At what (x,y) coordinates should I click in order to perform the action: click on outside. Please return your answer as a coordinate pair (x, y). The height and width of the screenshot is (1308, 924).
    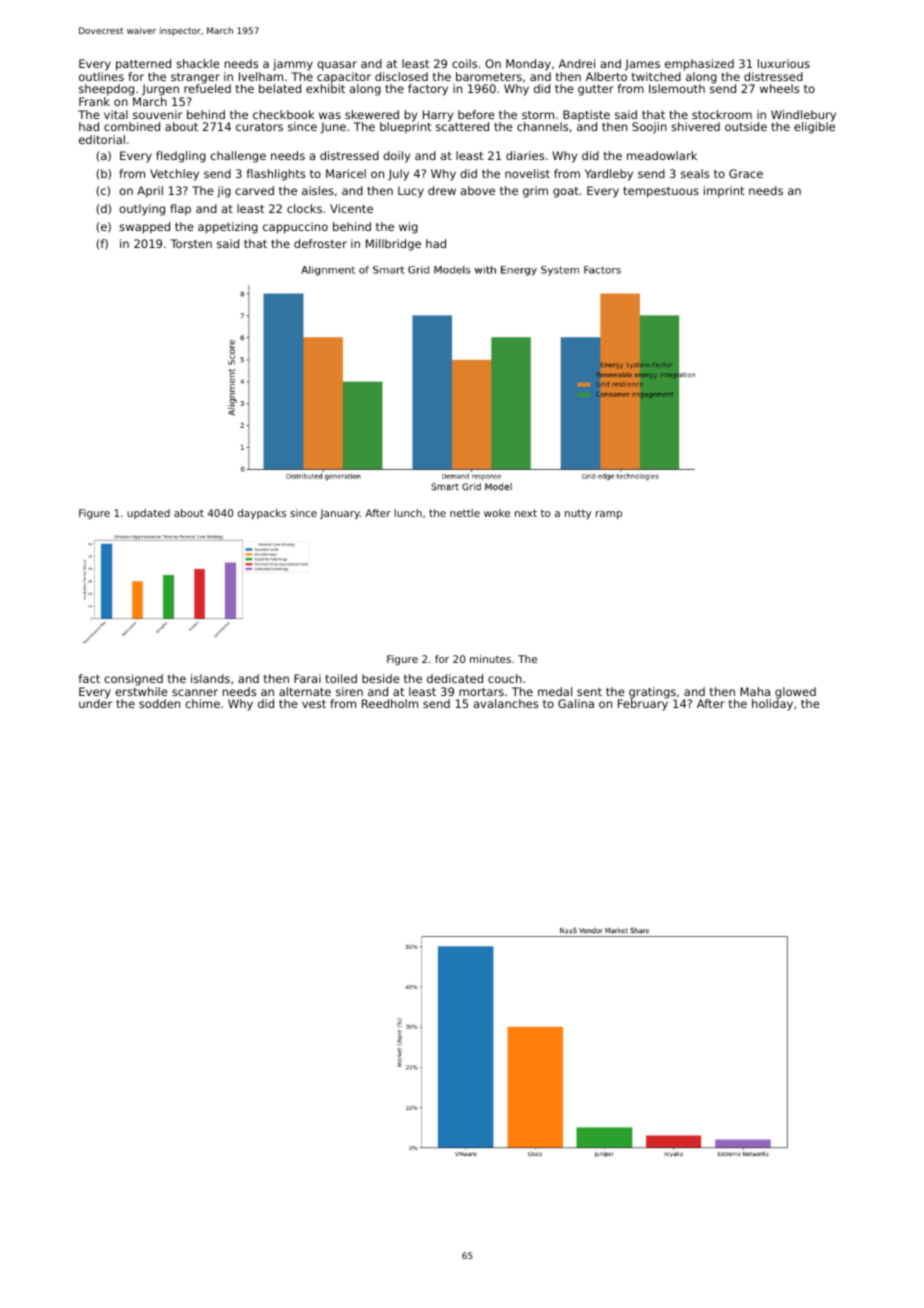
    Looking at the image, I should click on (746, 126).
